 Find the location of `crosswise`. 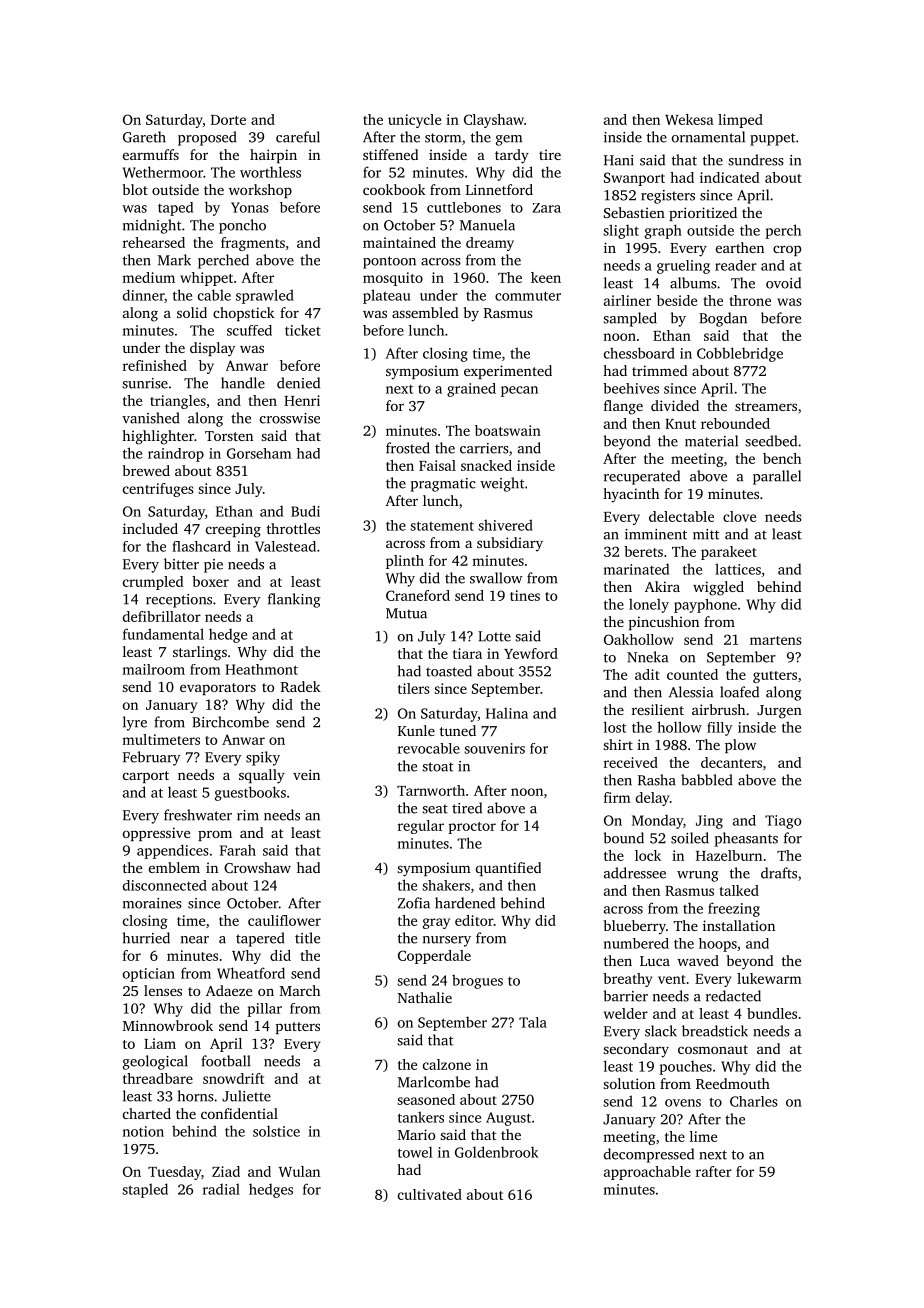

crosswise is located at coordinates (290, 418).
